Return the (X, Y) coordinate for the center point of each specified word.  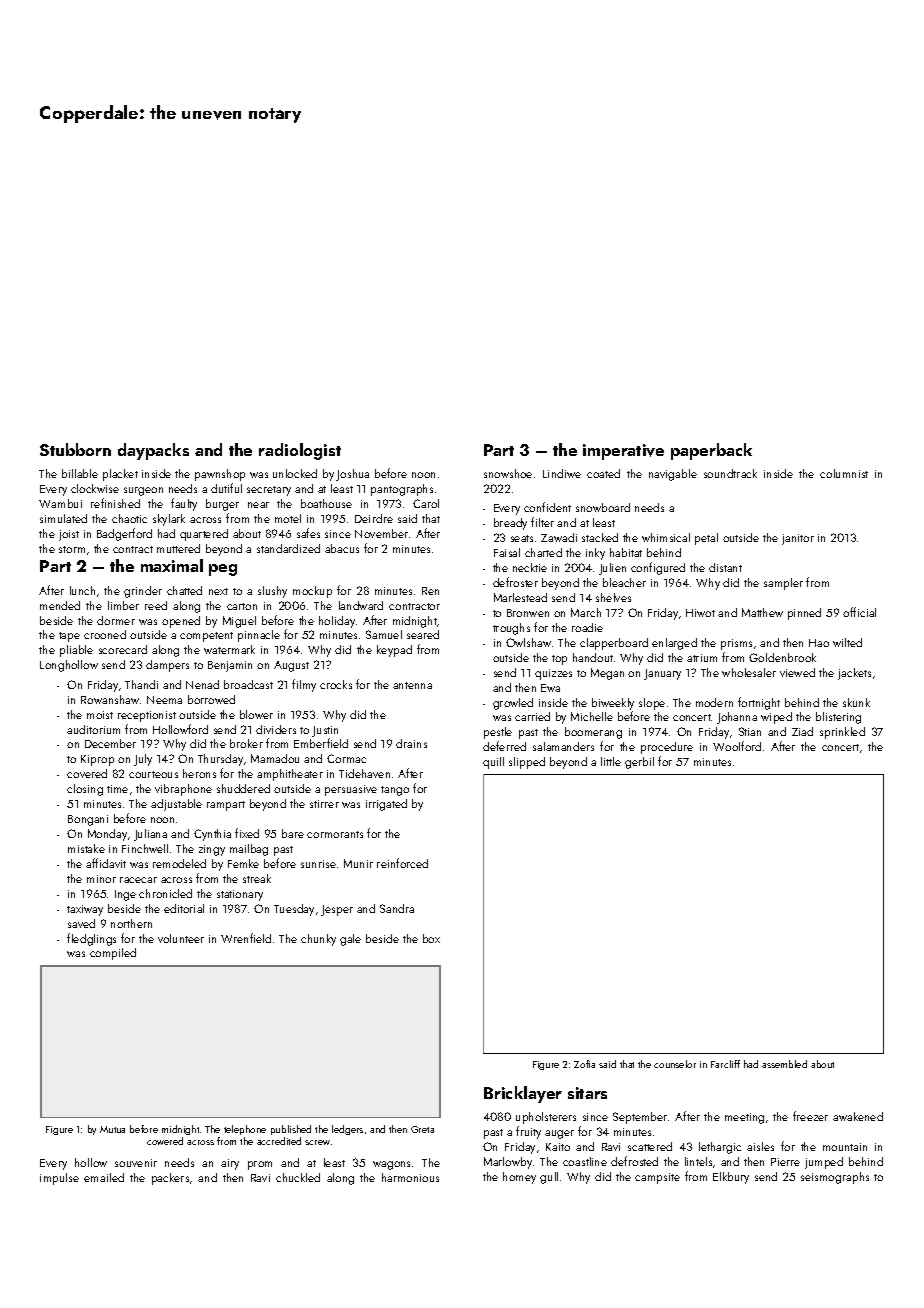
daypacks (153, 451)
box (431, 938)
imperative (623, 452)
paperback (711, 451)
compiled (113, 954)
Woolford (737, 746)
